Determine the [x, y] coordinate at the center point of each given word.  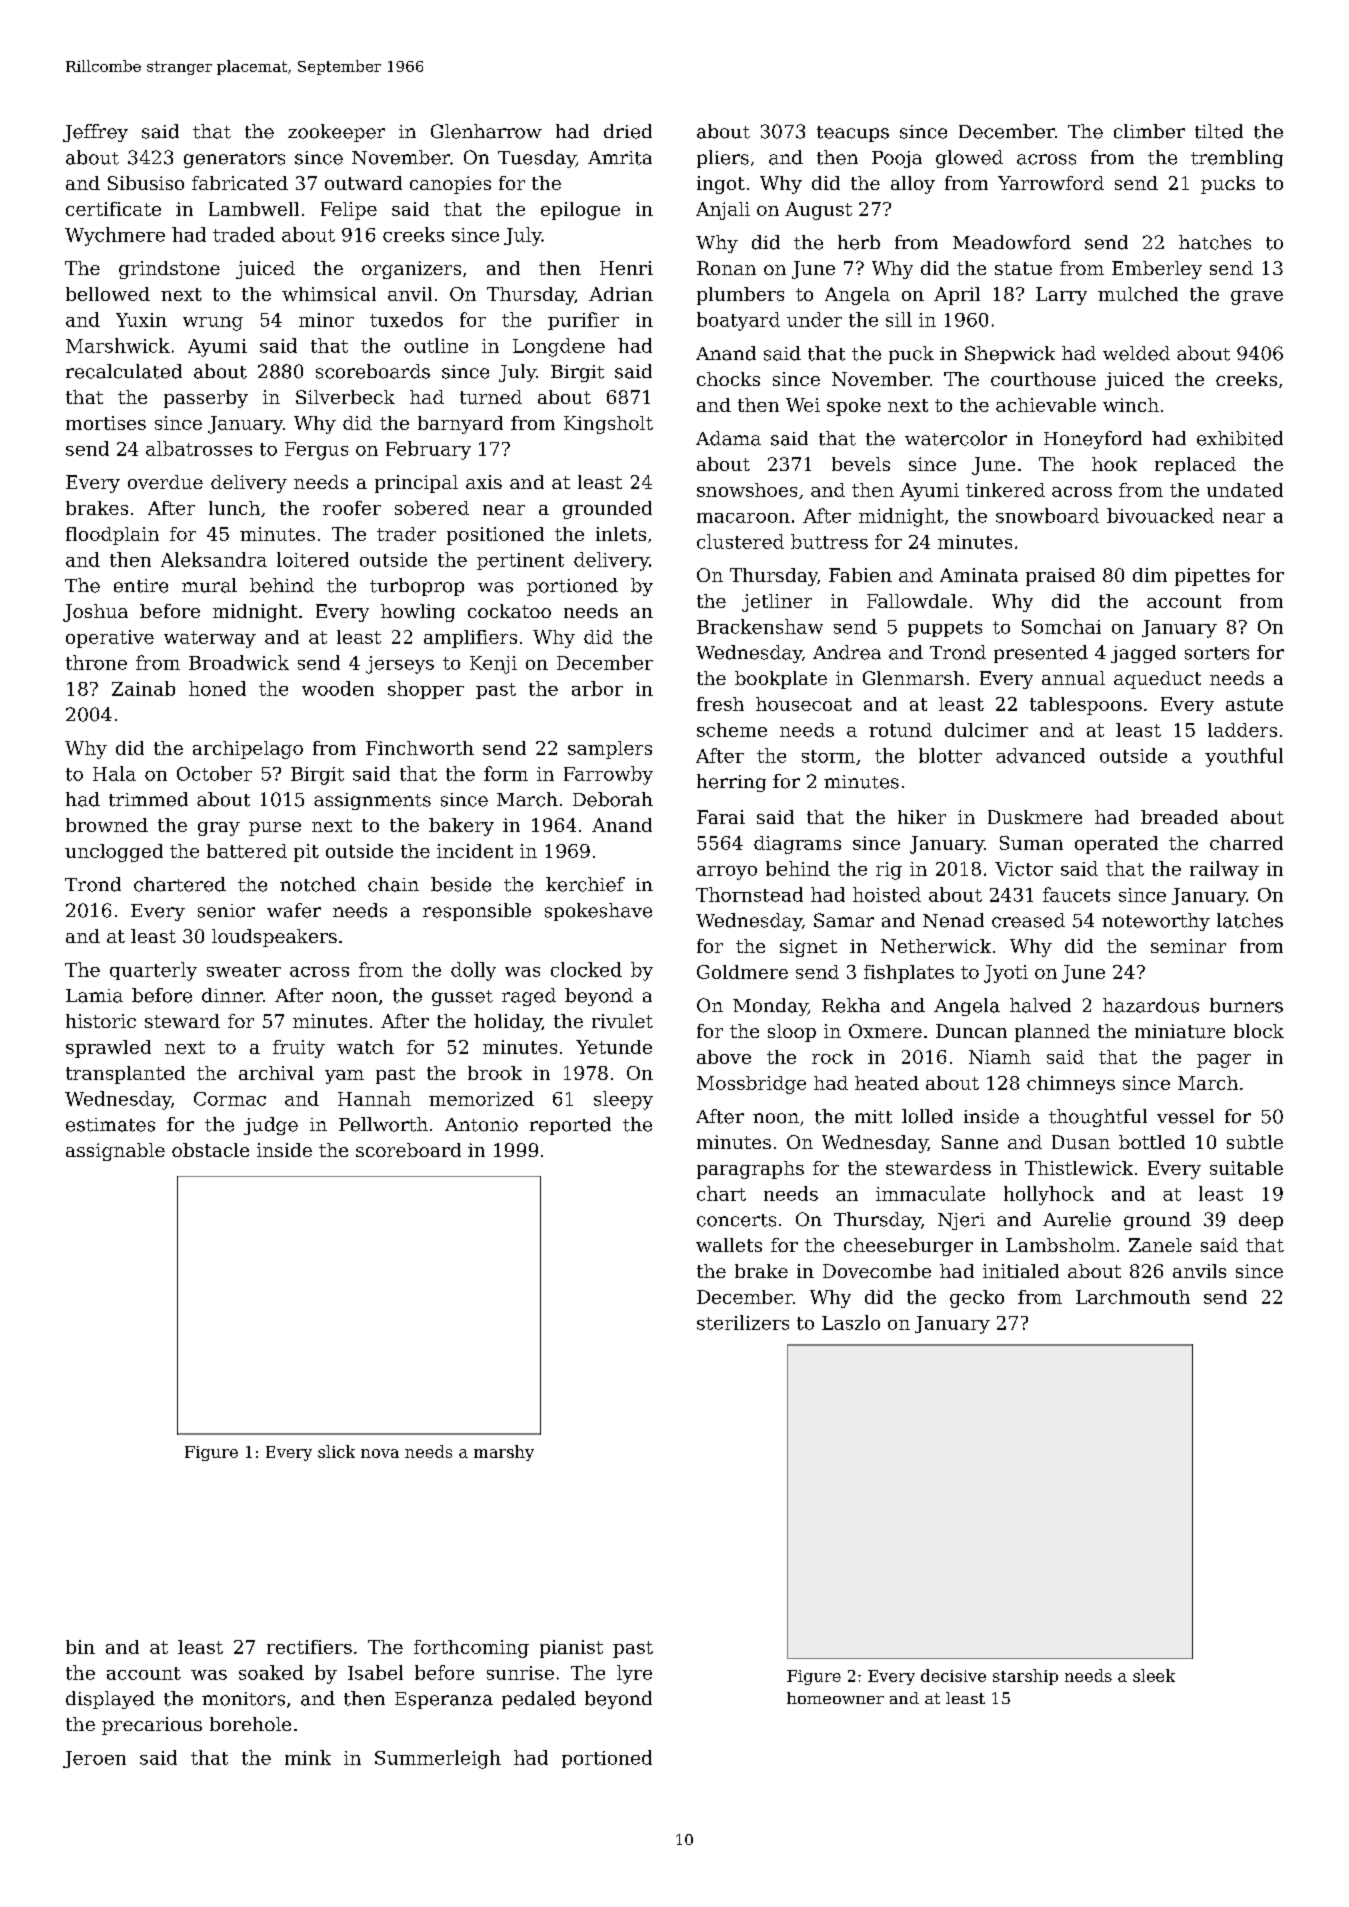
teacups [853, 134]
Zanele [1160, 1245]
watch [365, 1047]
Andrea [847, 652]
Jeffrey [95, 133]
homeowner [835, 1698]
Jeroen [94, 1759]
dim [1150, 575]
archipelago [248, 750]
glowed [969, 159]
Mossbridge [751, 1085]
